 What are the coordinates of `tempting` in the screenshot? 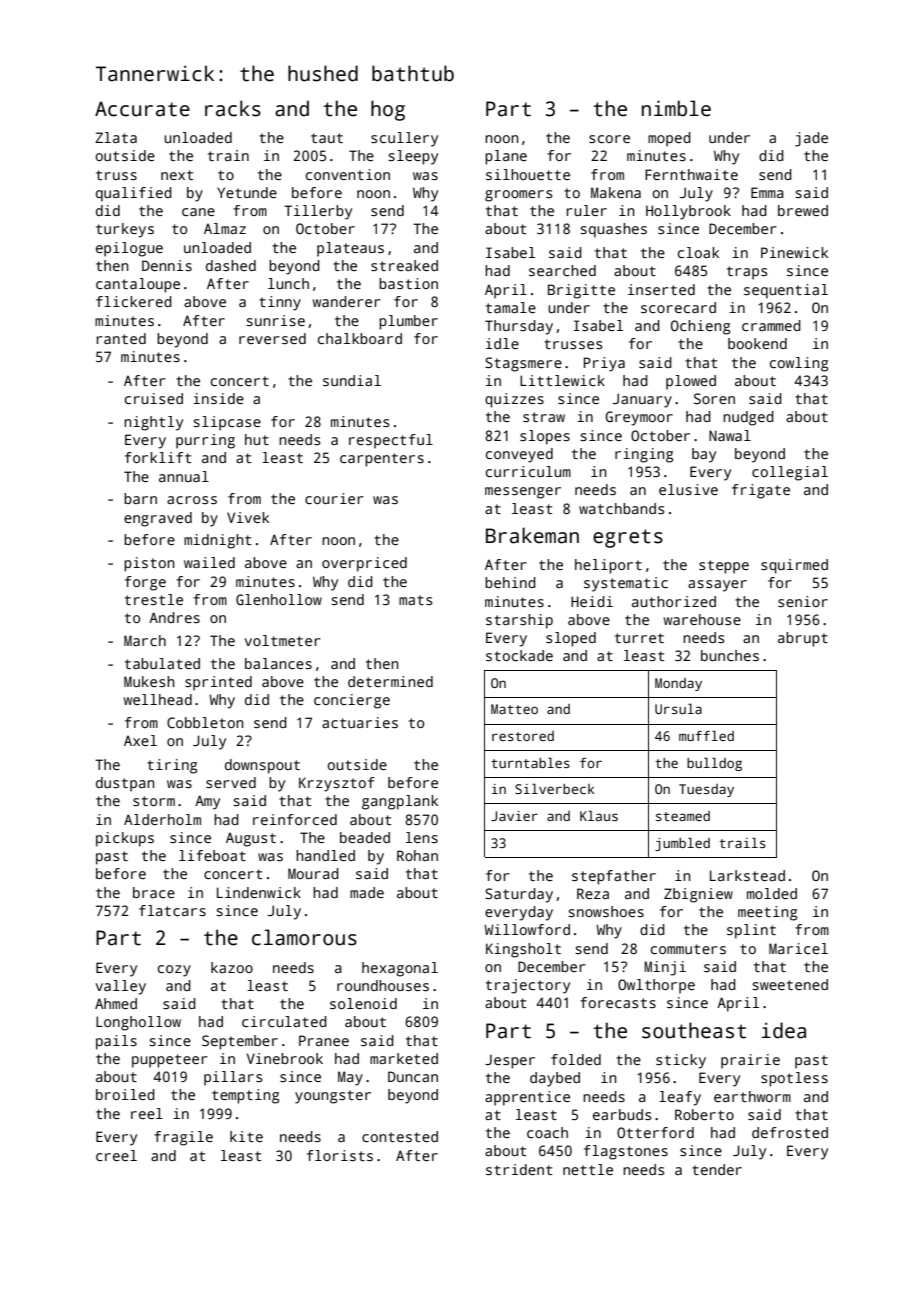 It's located at (245, 1096).
